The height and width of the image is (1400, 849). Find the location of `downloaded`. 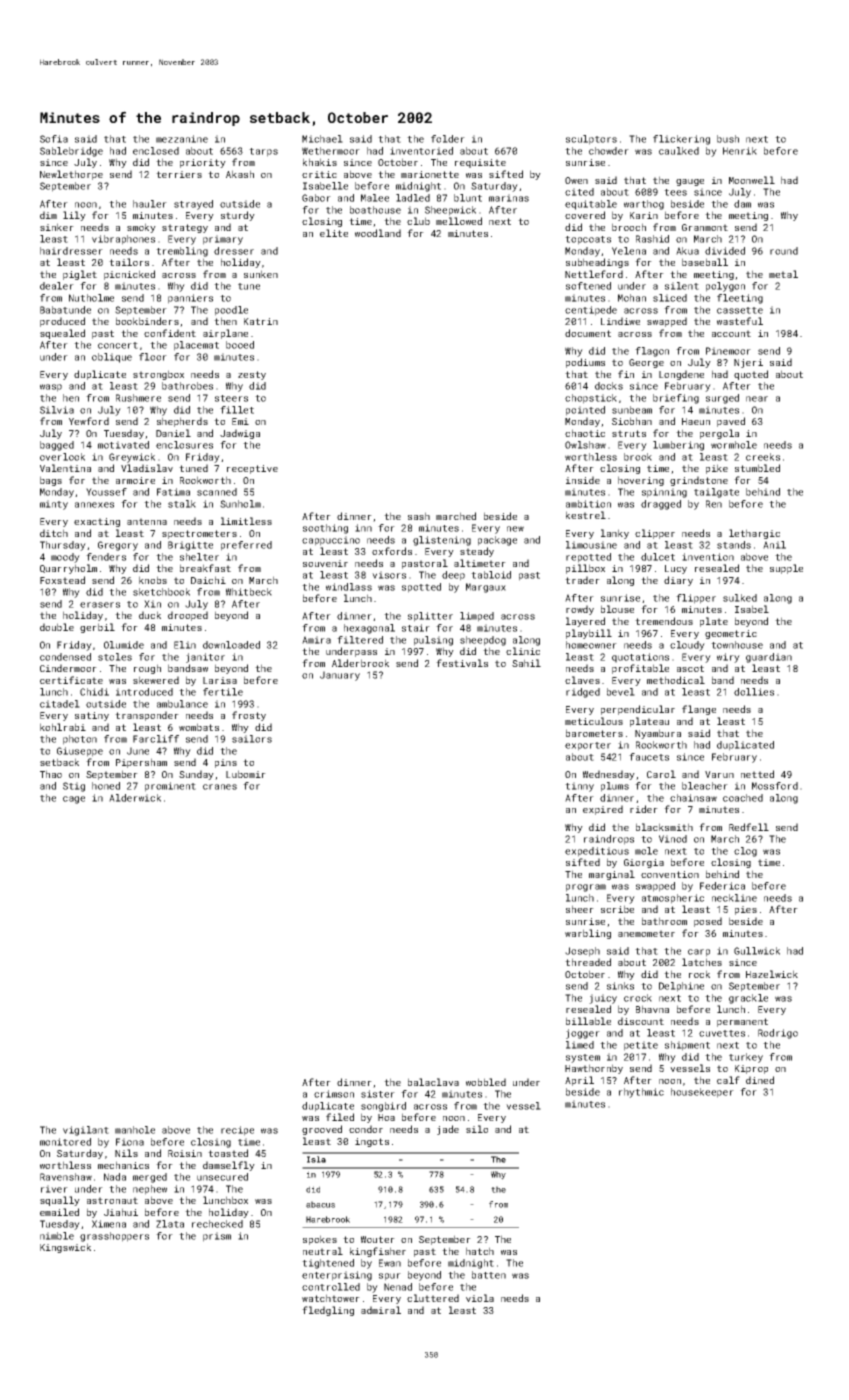

downloaded is located at coordinates (231, 645).
